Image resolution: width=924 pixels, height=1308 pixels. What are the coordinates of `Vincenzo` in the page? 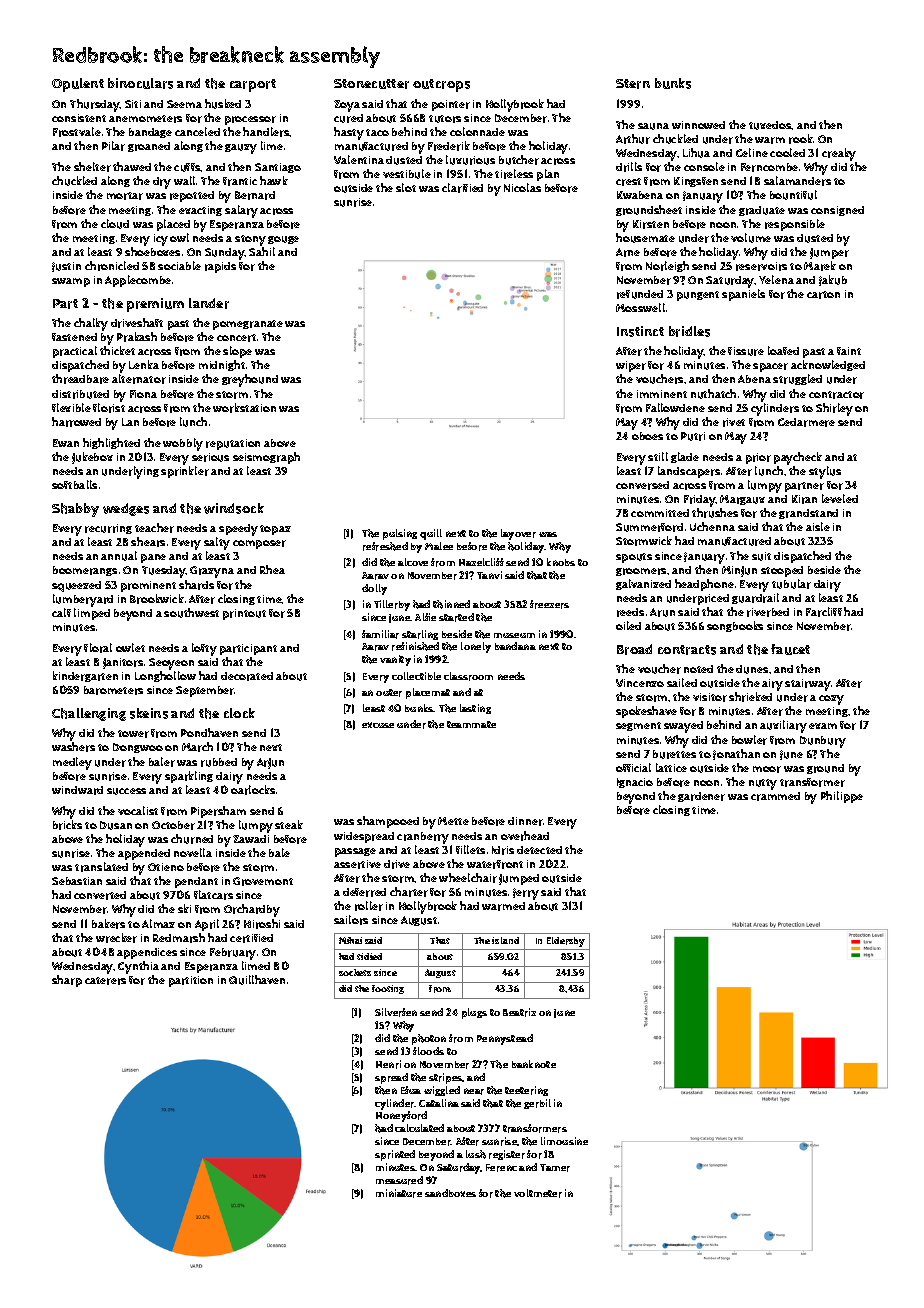 It's located at (640, 683).
